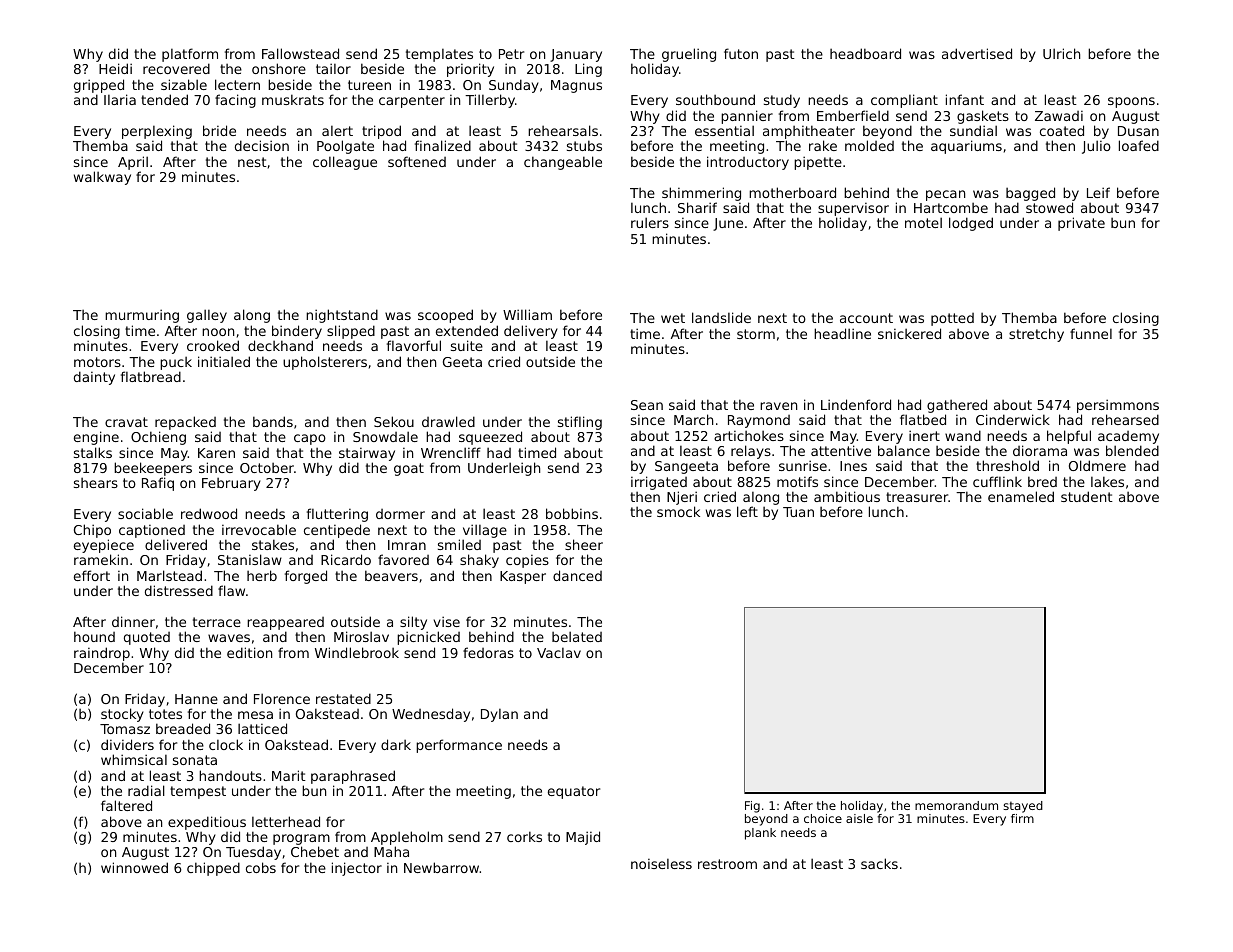 This screenshot has width=1233, height=952. I want to click on stayed, so click(1023, 807).
